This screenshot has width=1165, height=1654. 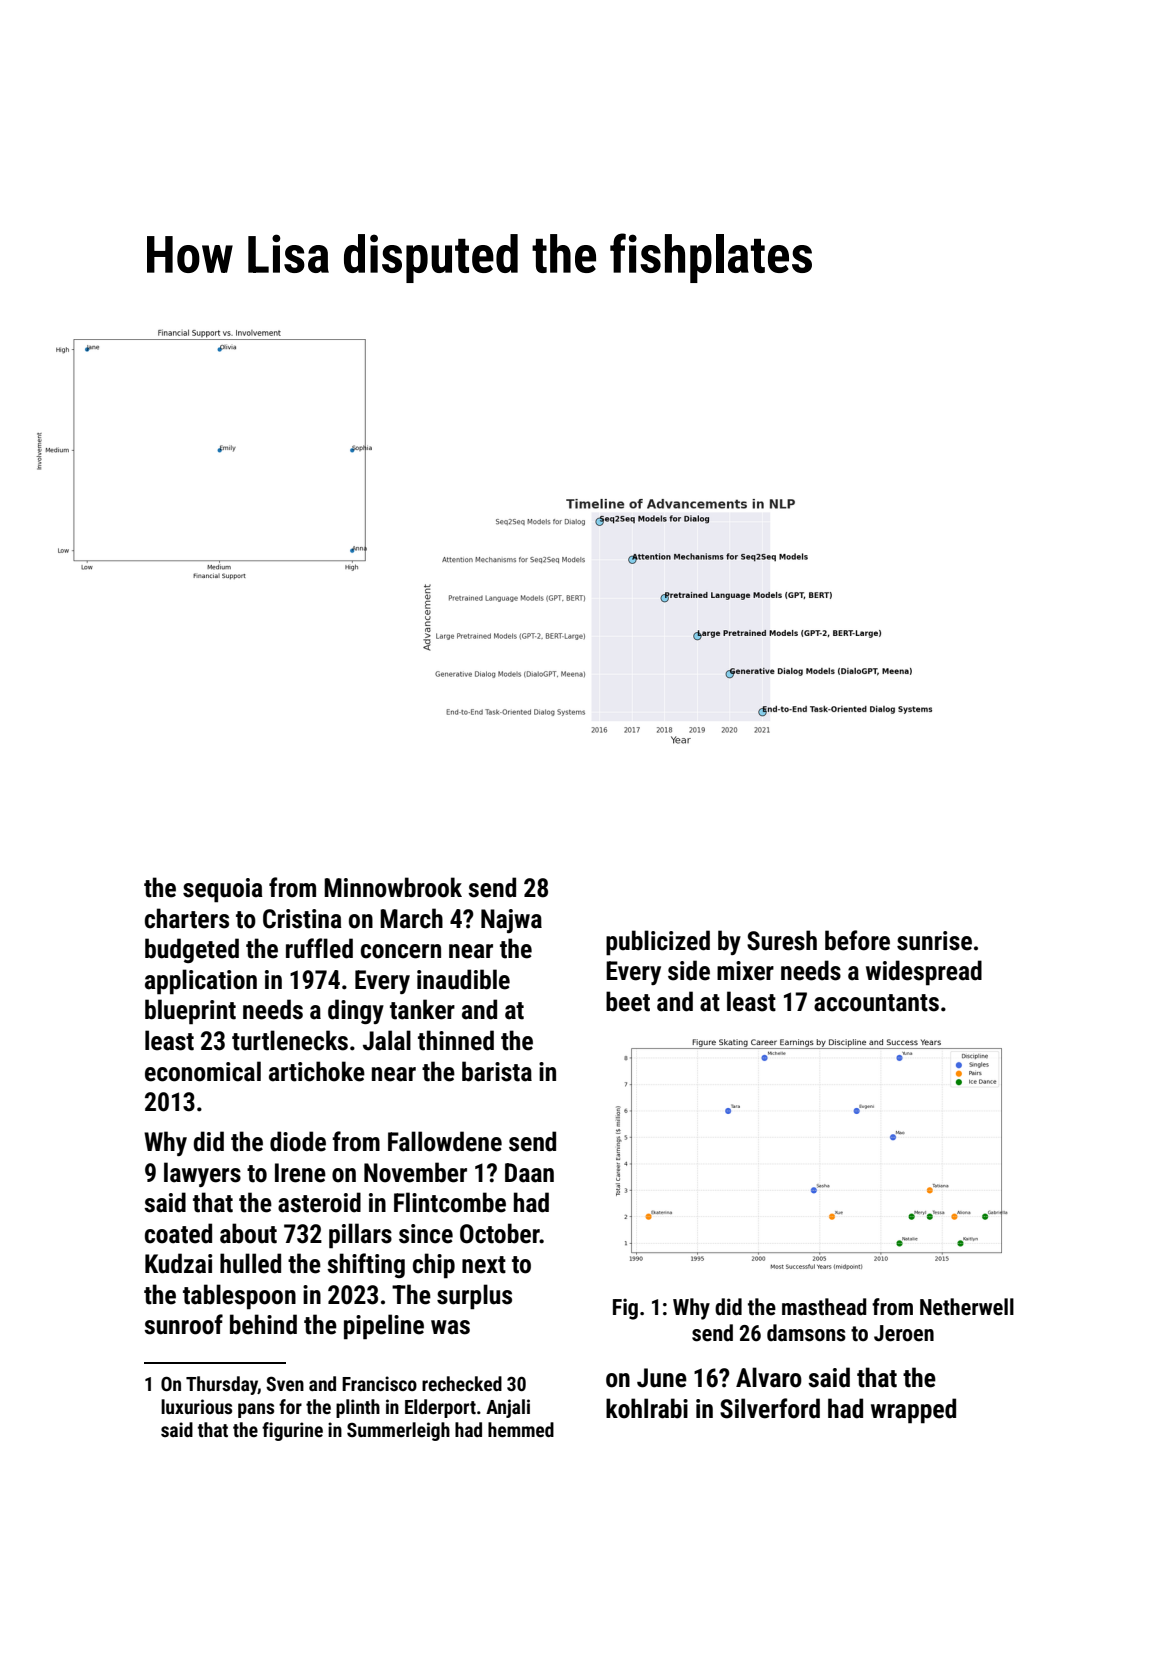 What do you see at coordinates (647, 1408) in the screenshot?
I see `kohlrabi` at bounding box center [647, 1408].
